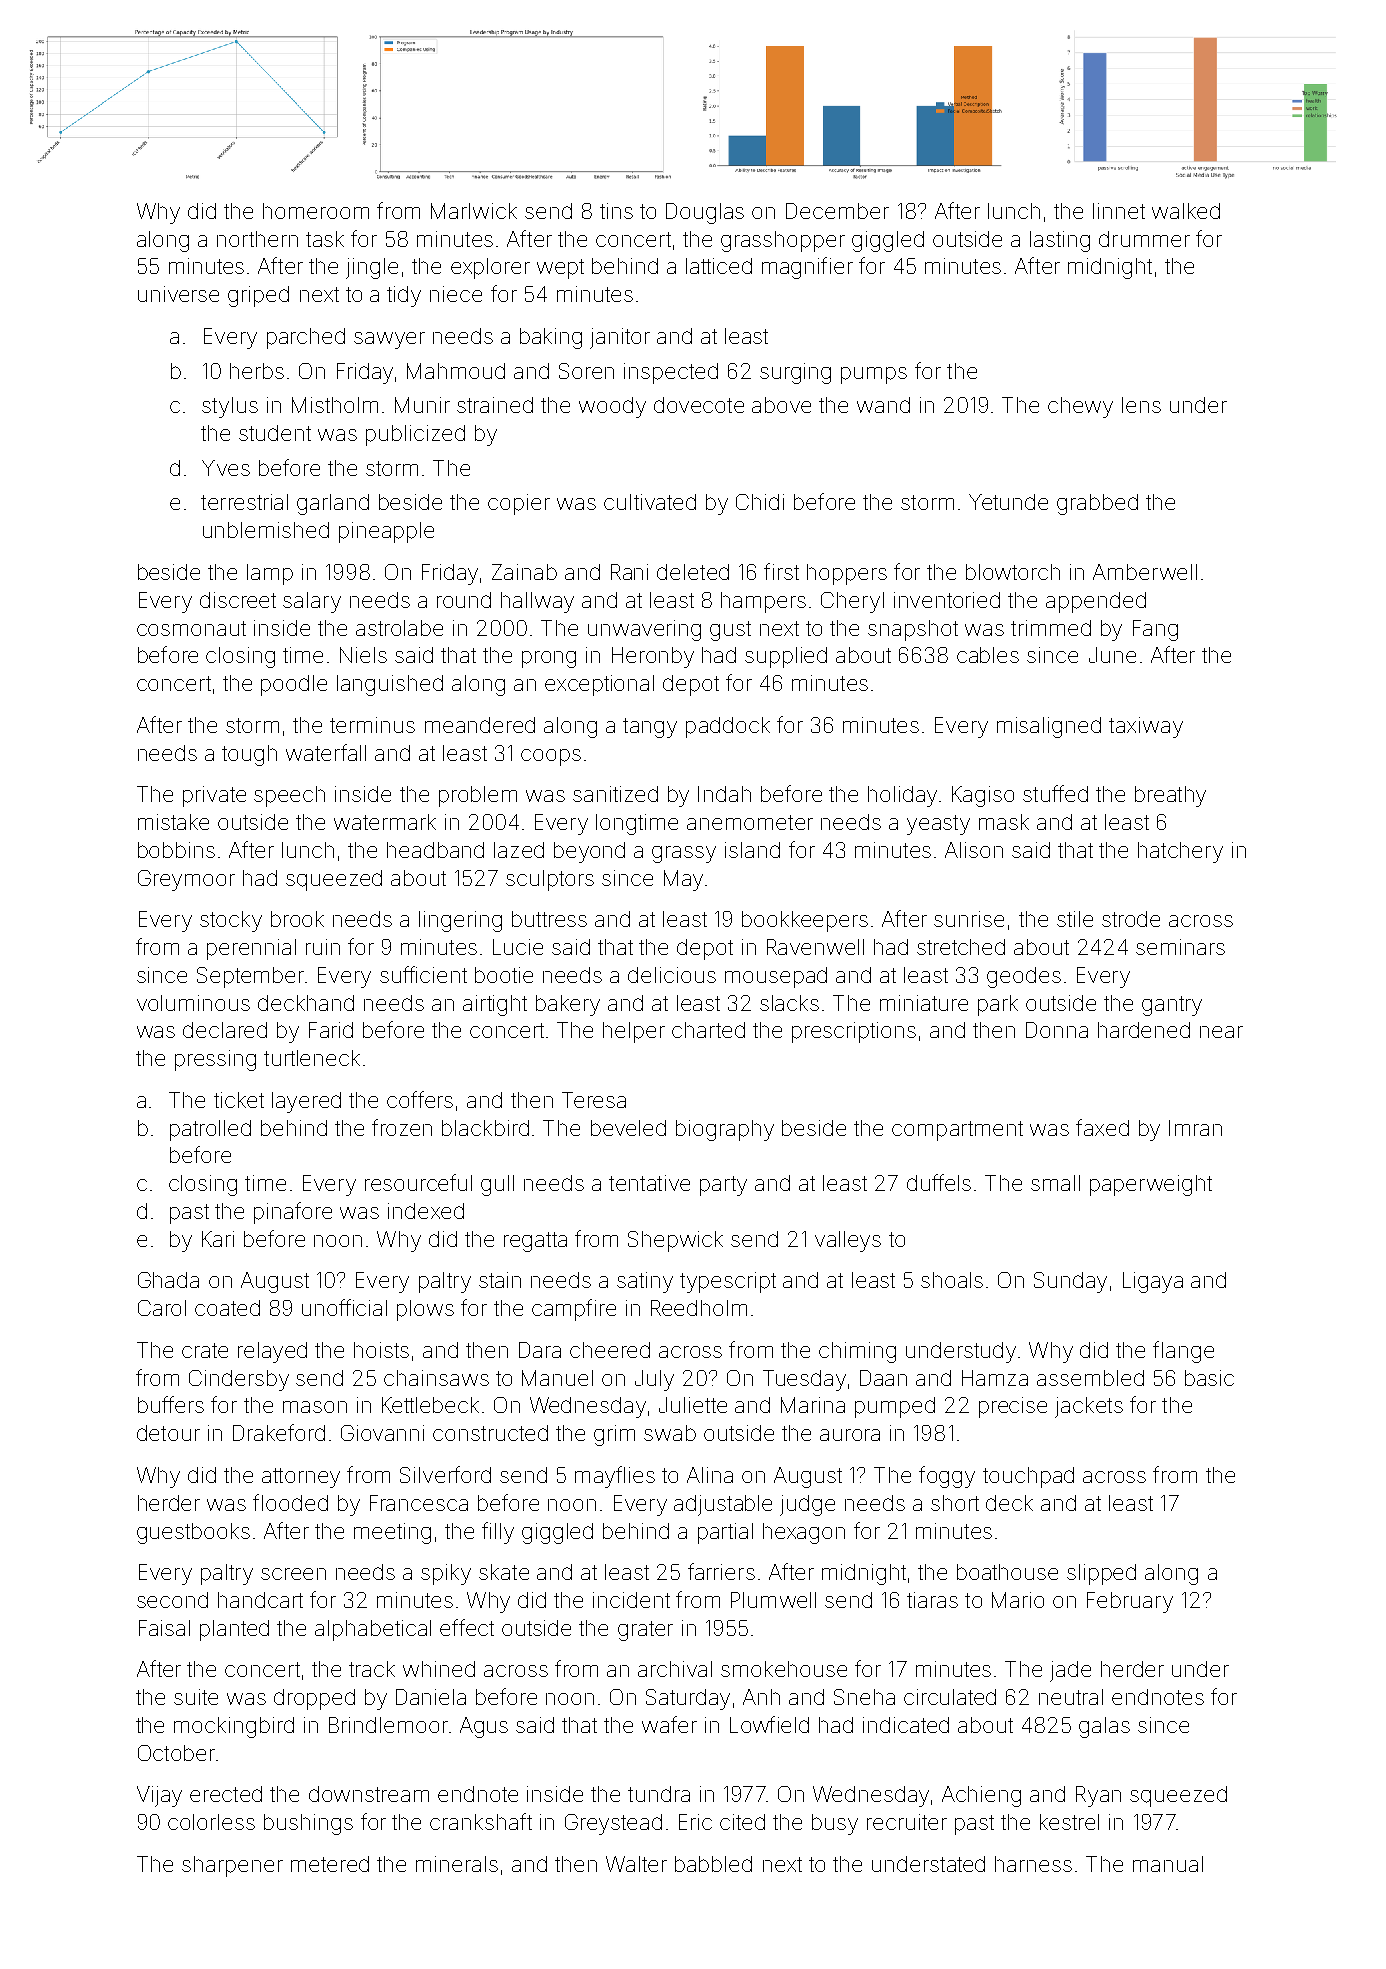  Describe the element at coordinates (653, 657) in the image. I see `Heronby` at that location.
